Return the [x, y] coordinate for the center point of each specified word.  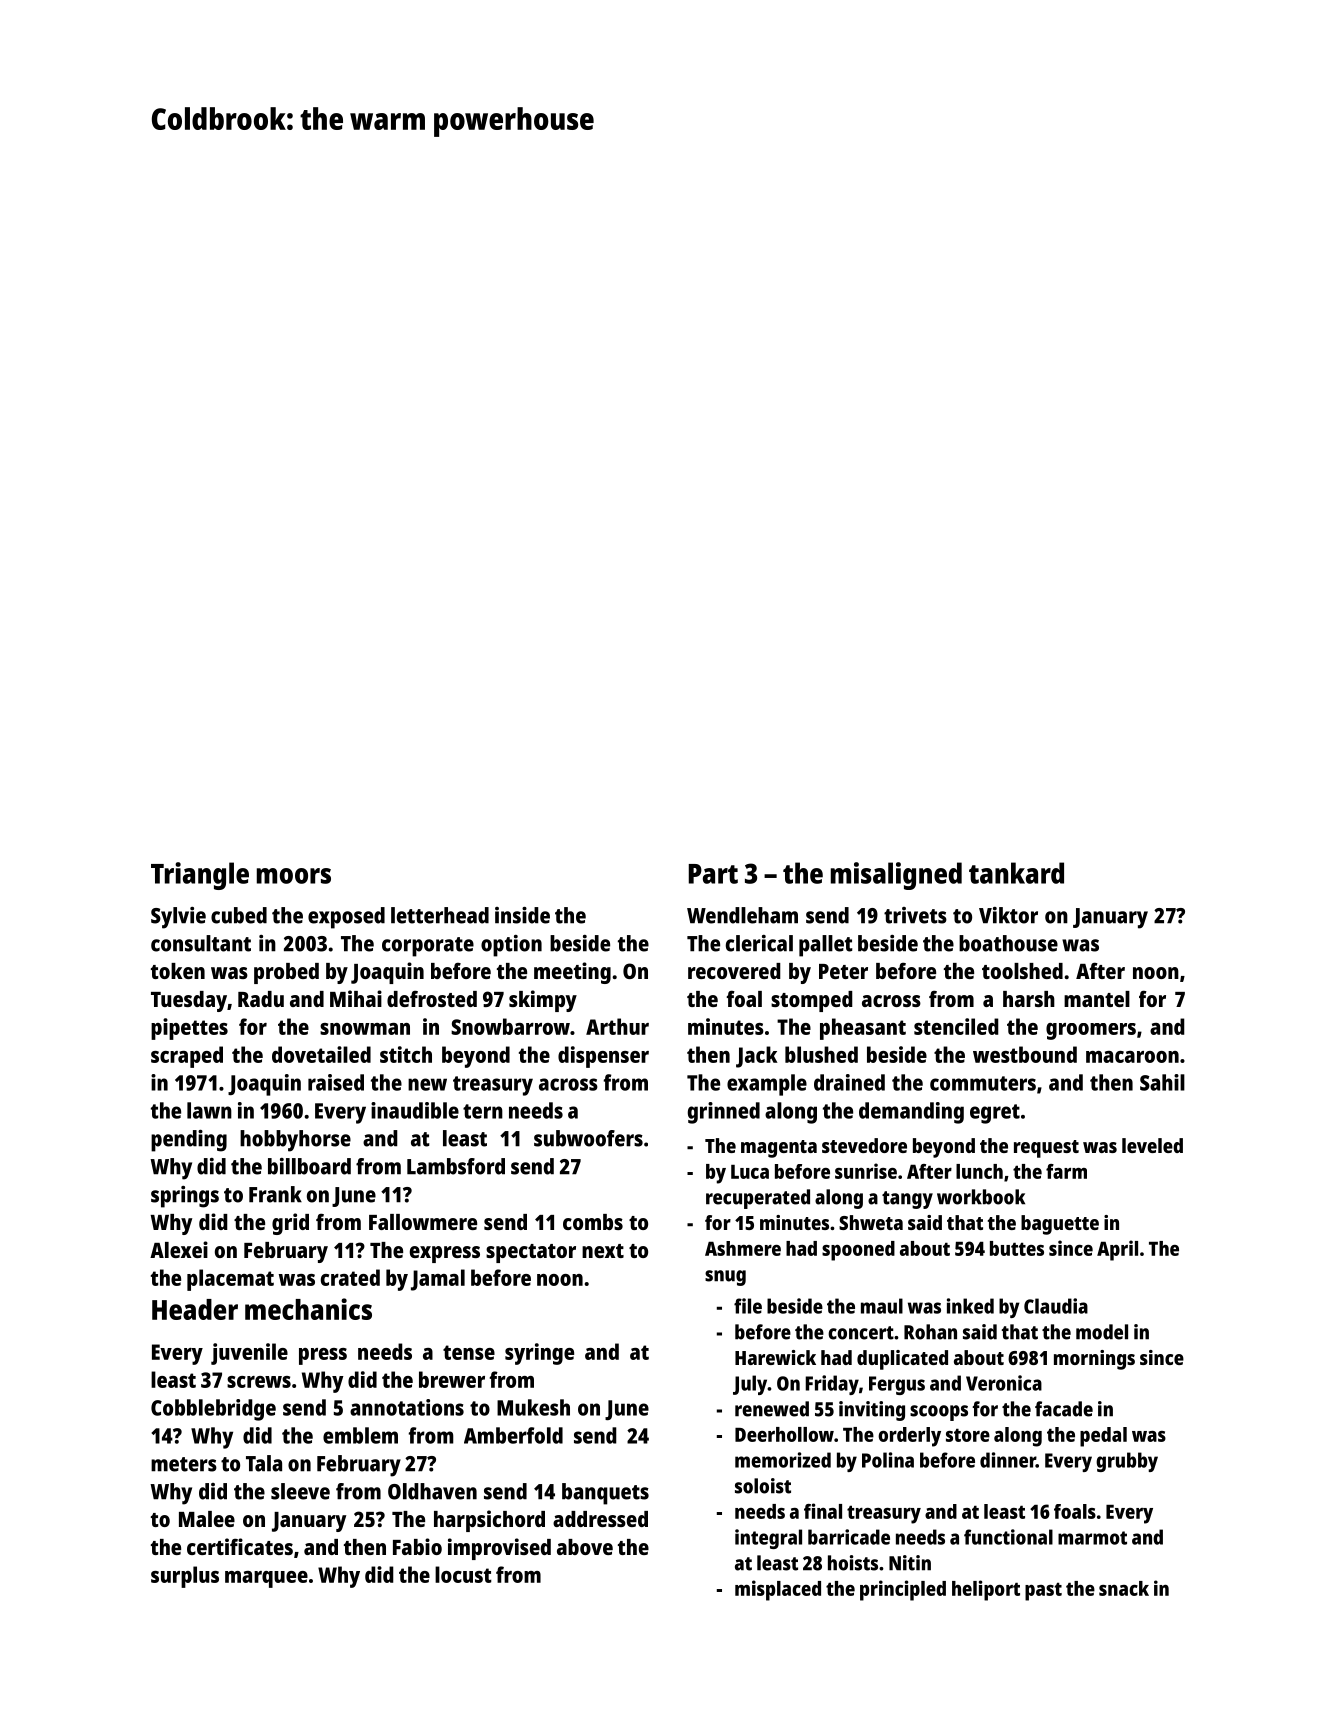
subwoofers [588, 1138]
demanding [911, 1113]
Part [713, 874]
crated [350, 1277]
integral [768, 1539]
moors [294, 876]
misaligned [896, 876]
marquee [266, 1579]
